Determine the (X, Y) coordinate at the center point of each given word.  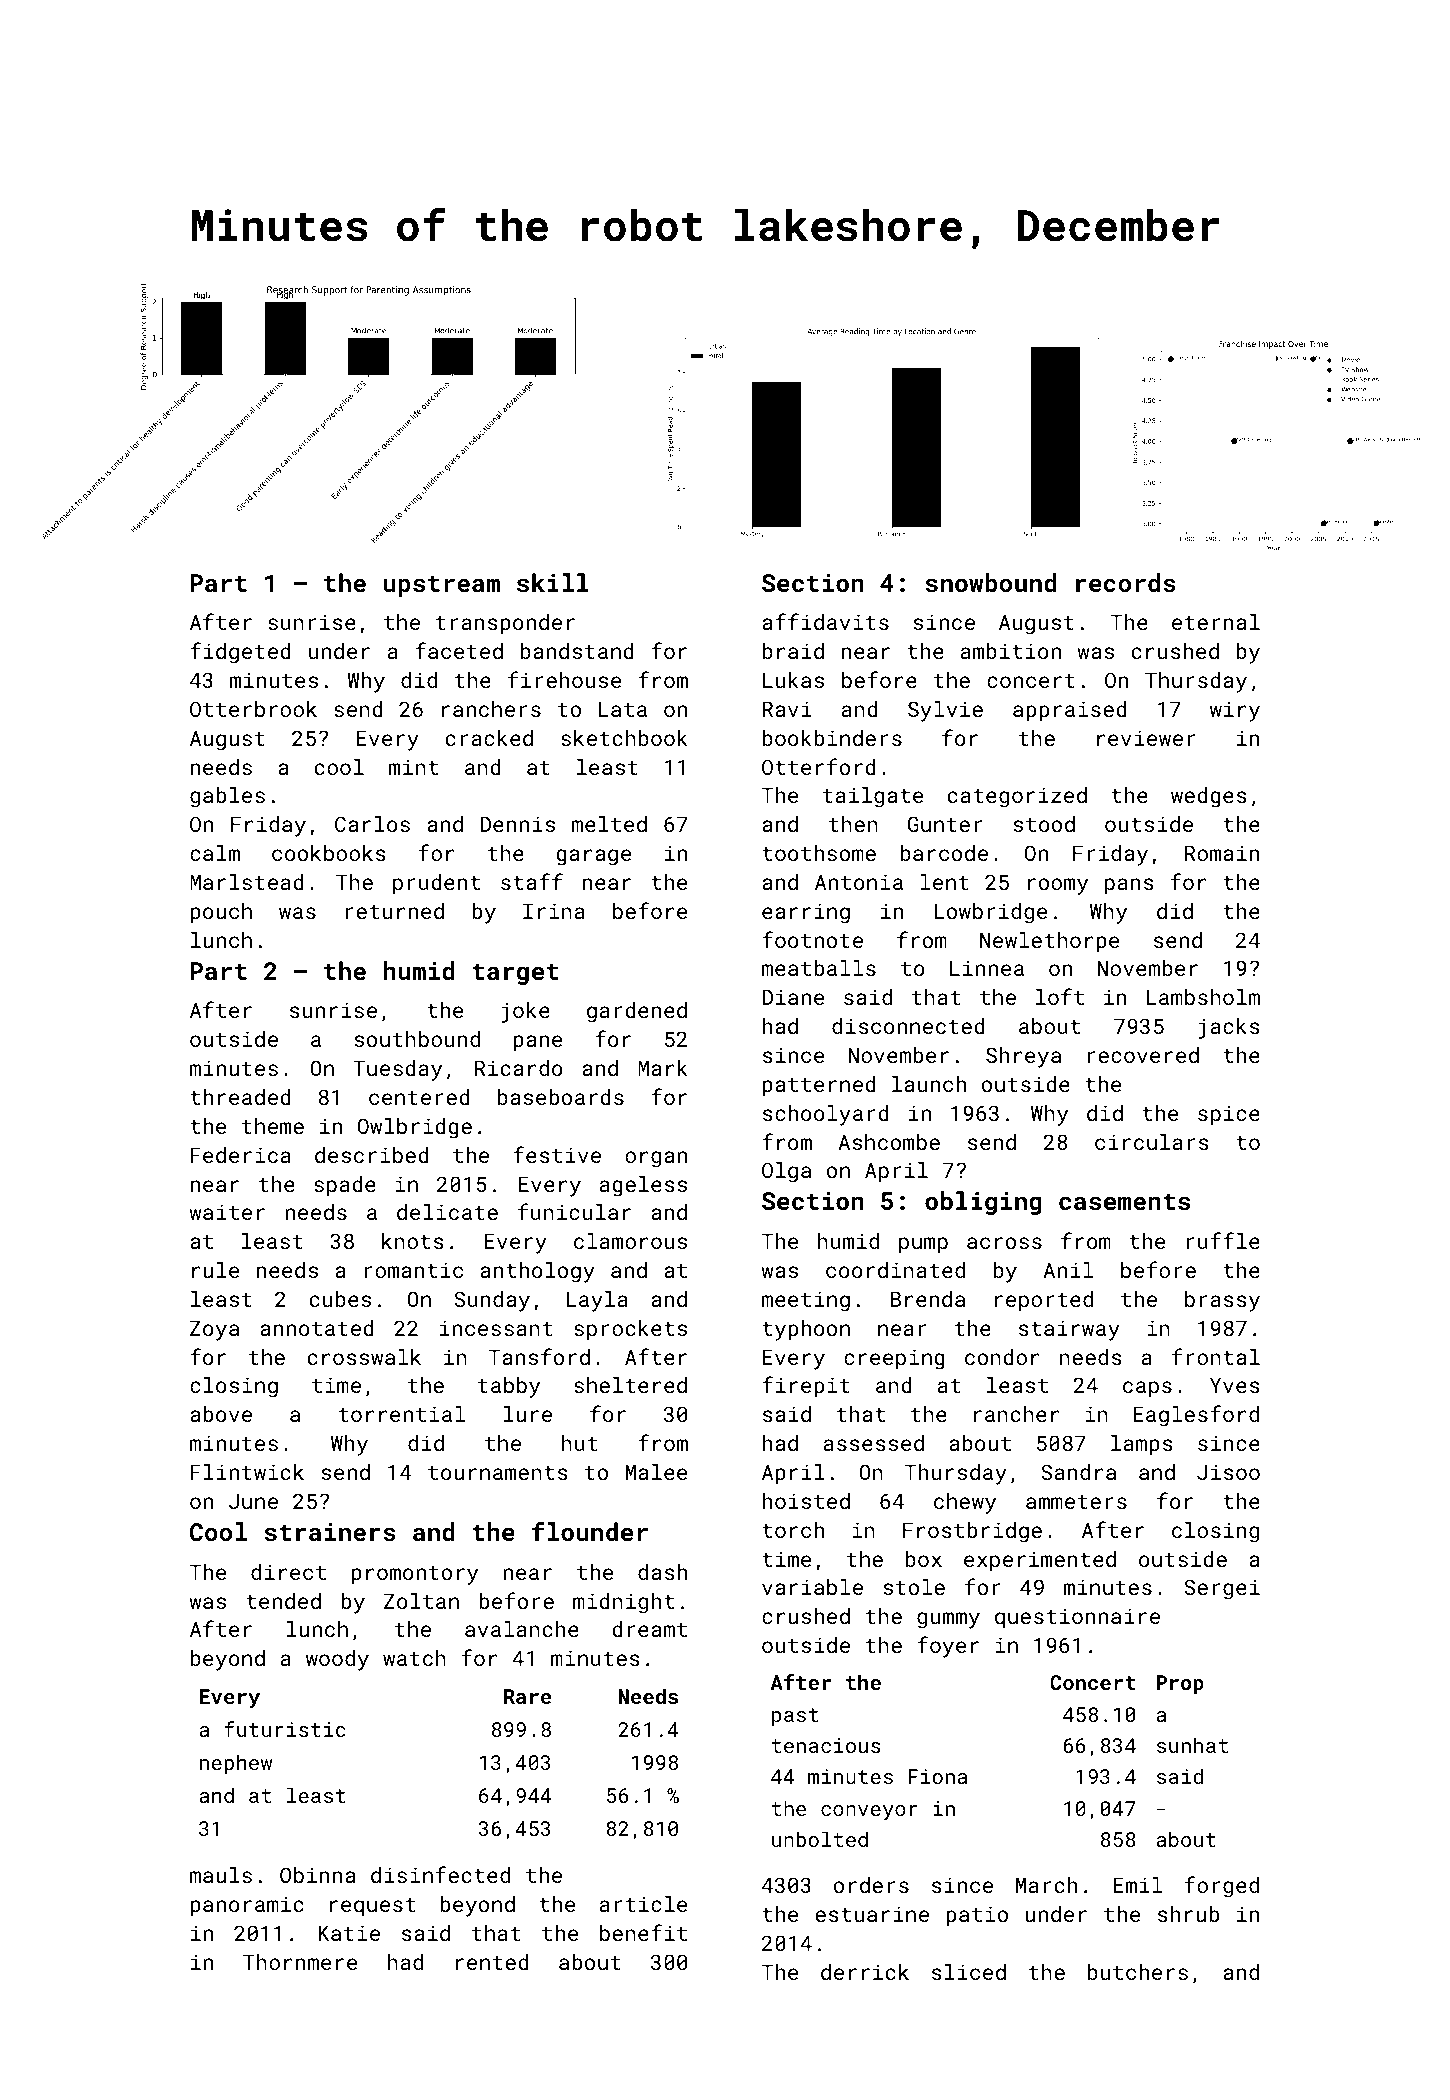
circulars (1152, 1142)
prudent (436, 884)
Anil (1068, 1270)
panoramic (247, 1906)
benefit (643, 1932)
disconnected (908, 1026)
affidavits (825, 621)
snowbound (991, 582)
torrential (402, 1414)
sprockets (630, 1330)
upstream (442, 586)
